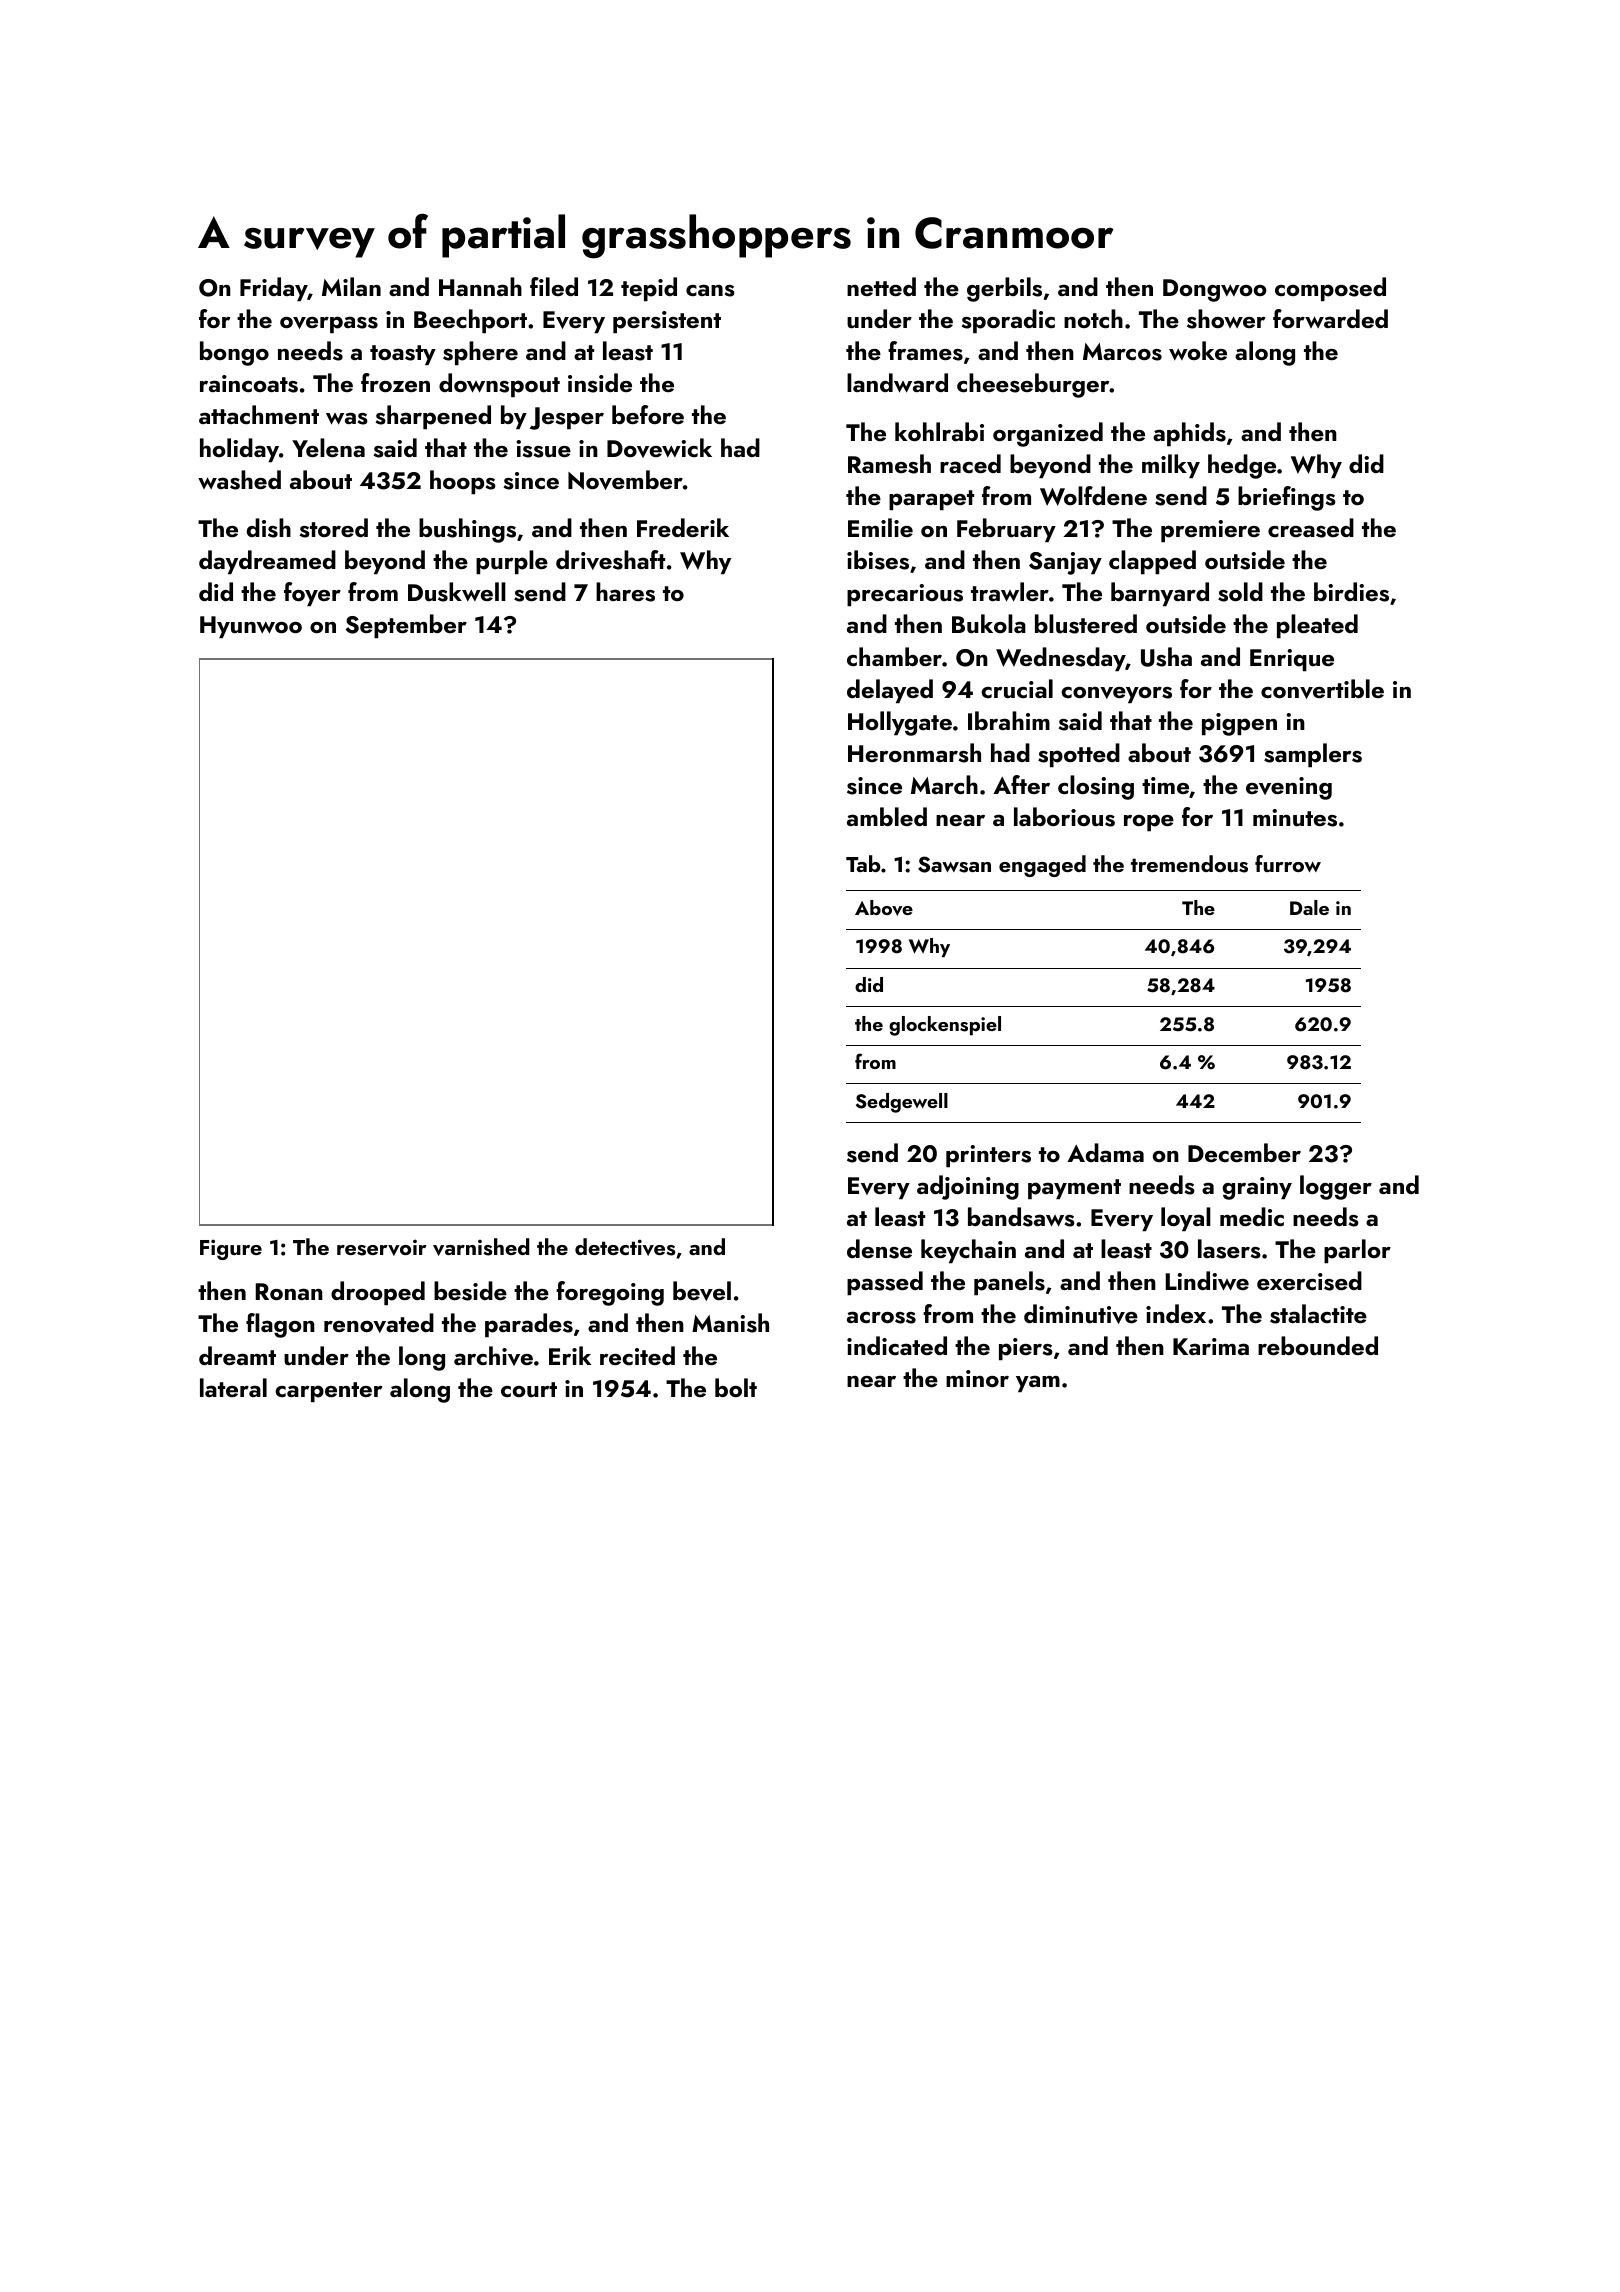  What do you see at coordinates (1288, 863) in the image?
I see `furrow` at bounding box center [1288, 863].
